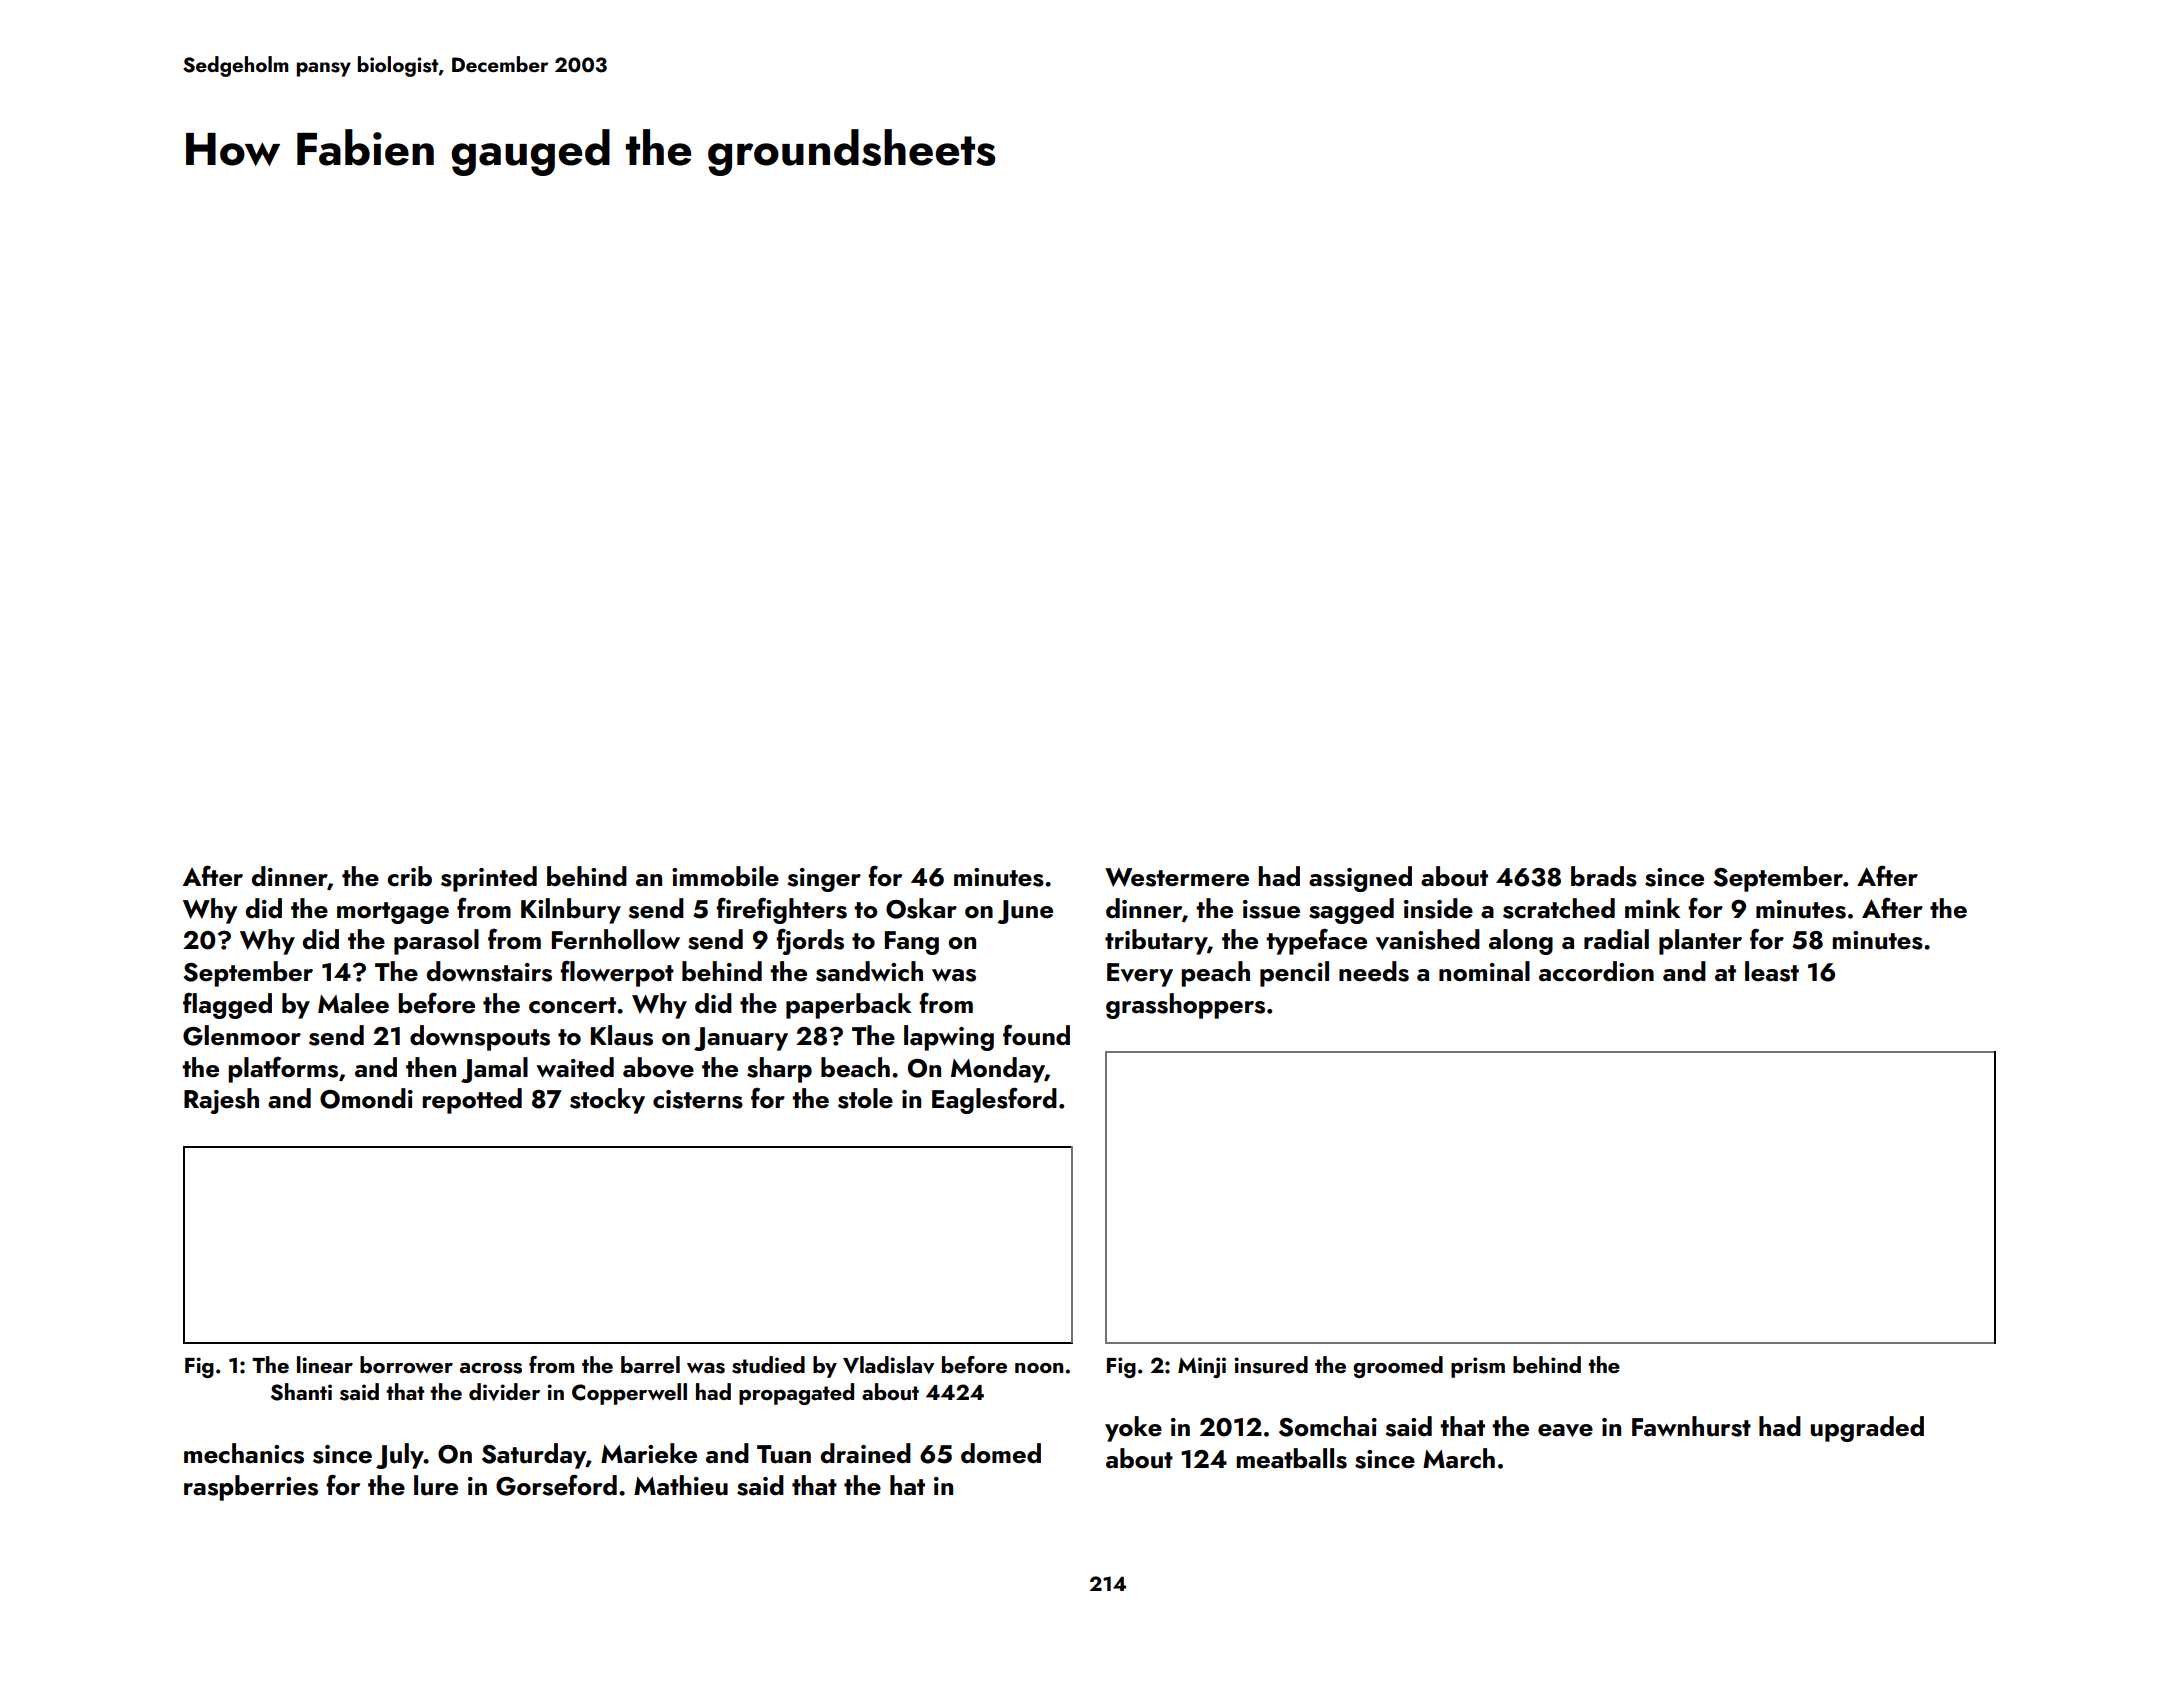 This document has width=2178, height=1683. I want to click on lure, so click(436, 1485).
